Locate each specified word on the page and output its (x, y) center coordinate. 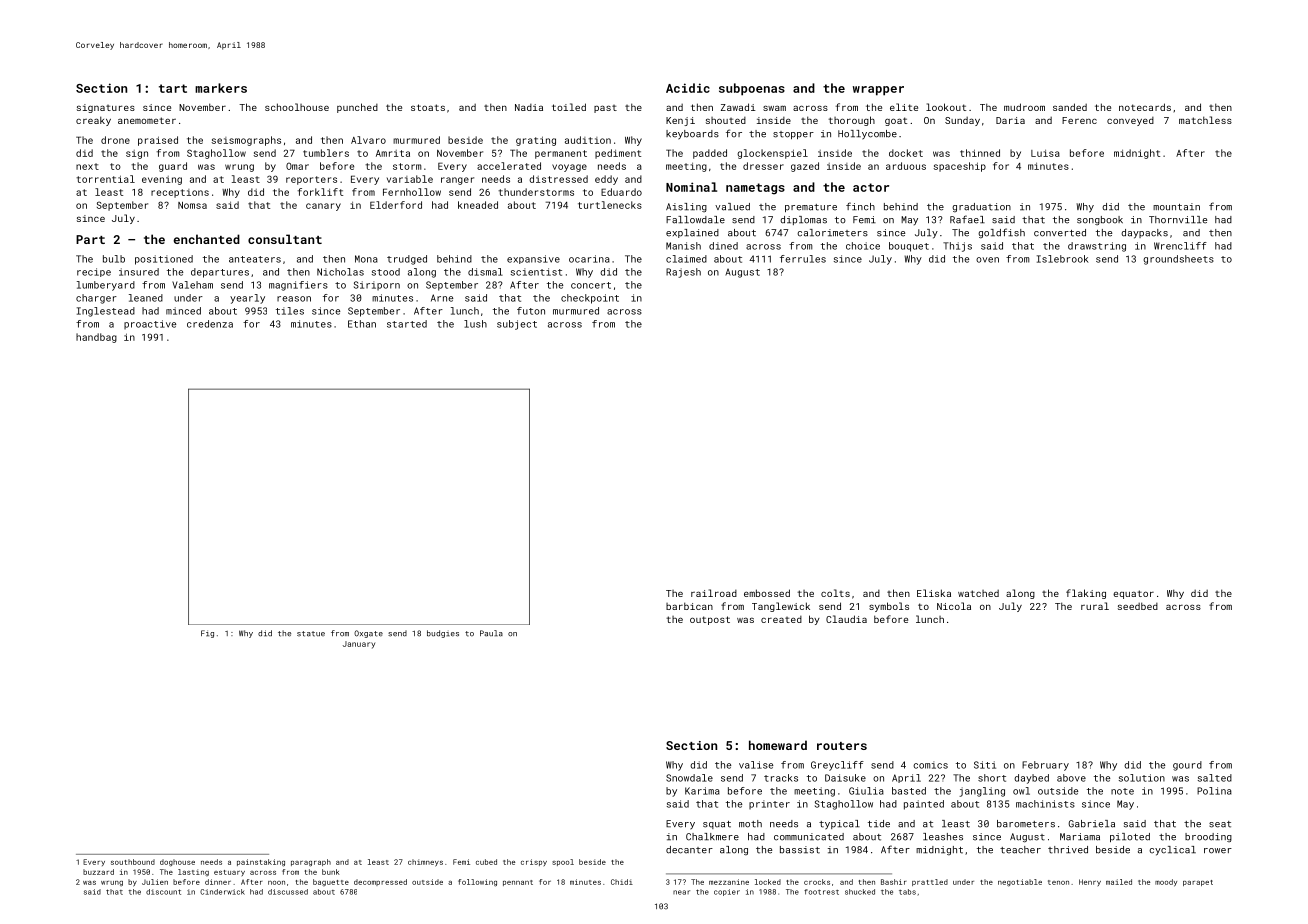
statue (311, 634)
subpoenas (752, 89)
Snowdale (689, 778)
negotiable (1020, 883)
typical (839, 825)
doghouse (177, 863)
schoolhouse (297, 107)
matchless (1205, 120)
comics (930, 765)
